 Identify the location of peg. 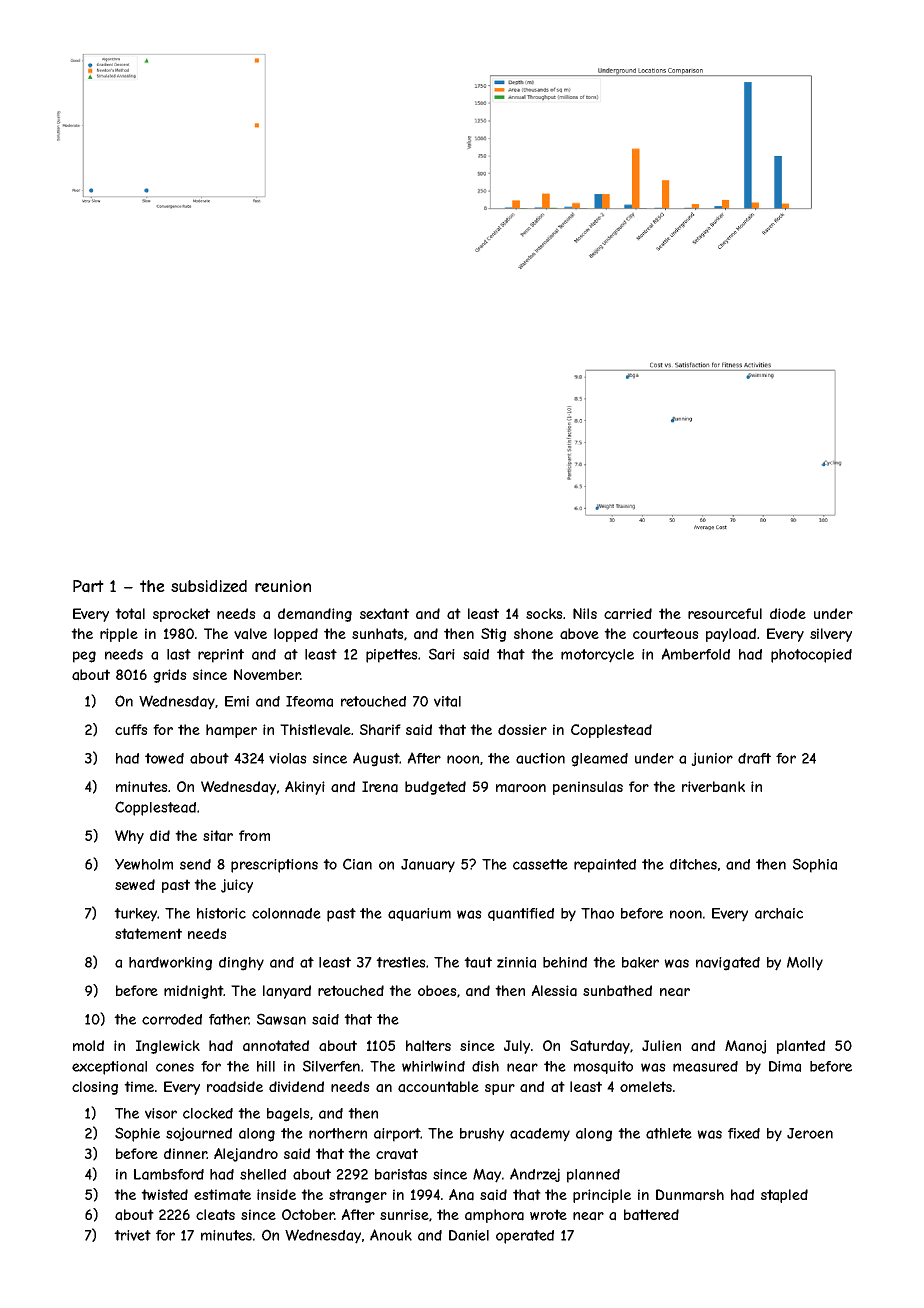
(84, 657).
